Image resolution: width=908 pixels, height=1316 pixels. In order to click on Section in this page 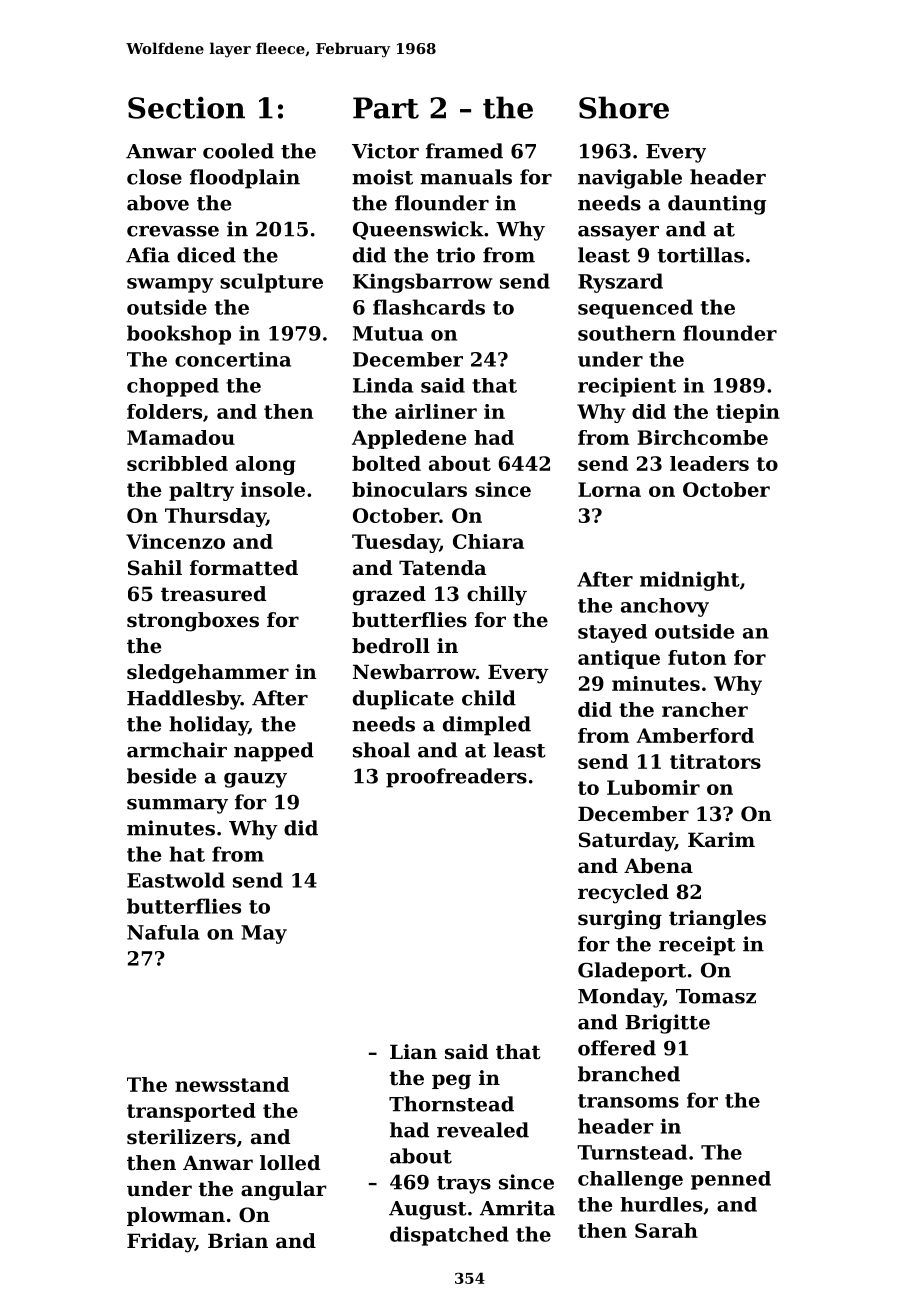, I will do `click(186, 107)`.
